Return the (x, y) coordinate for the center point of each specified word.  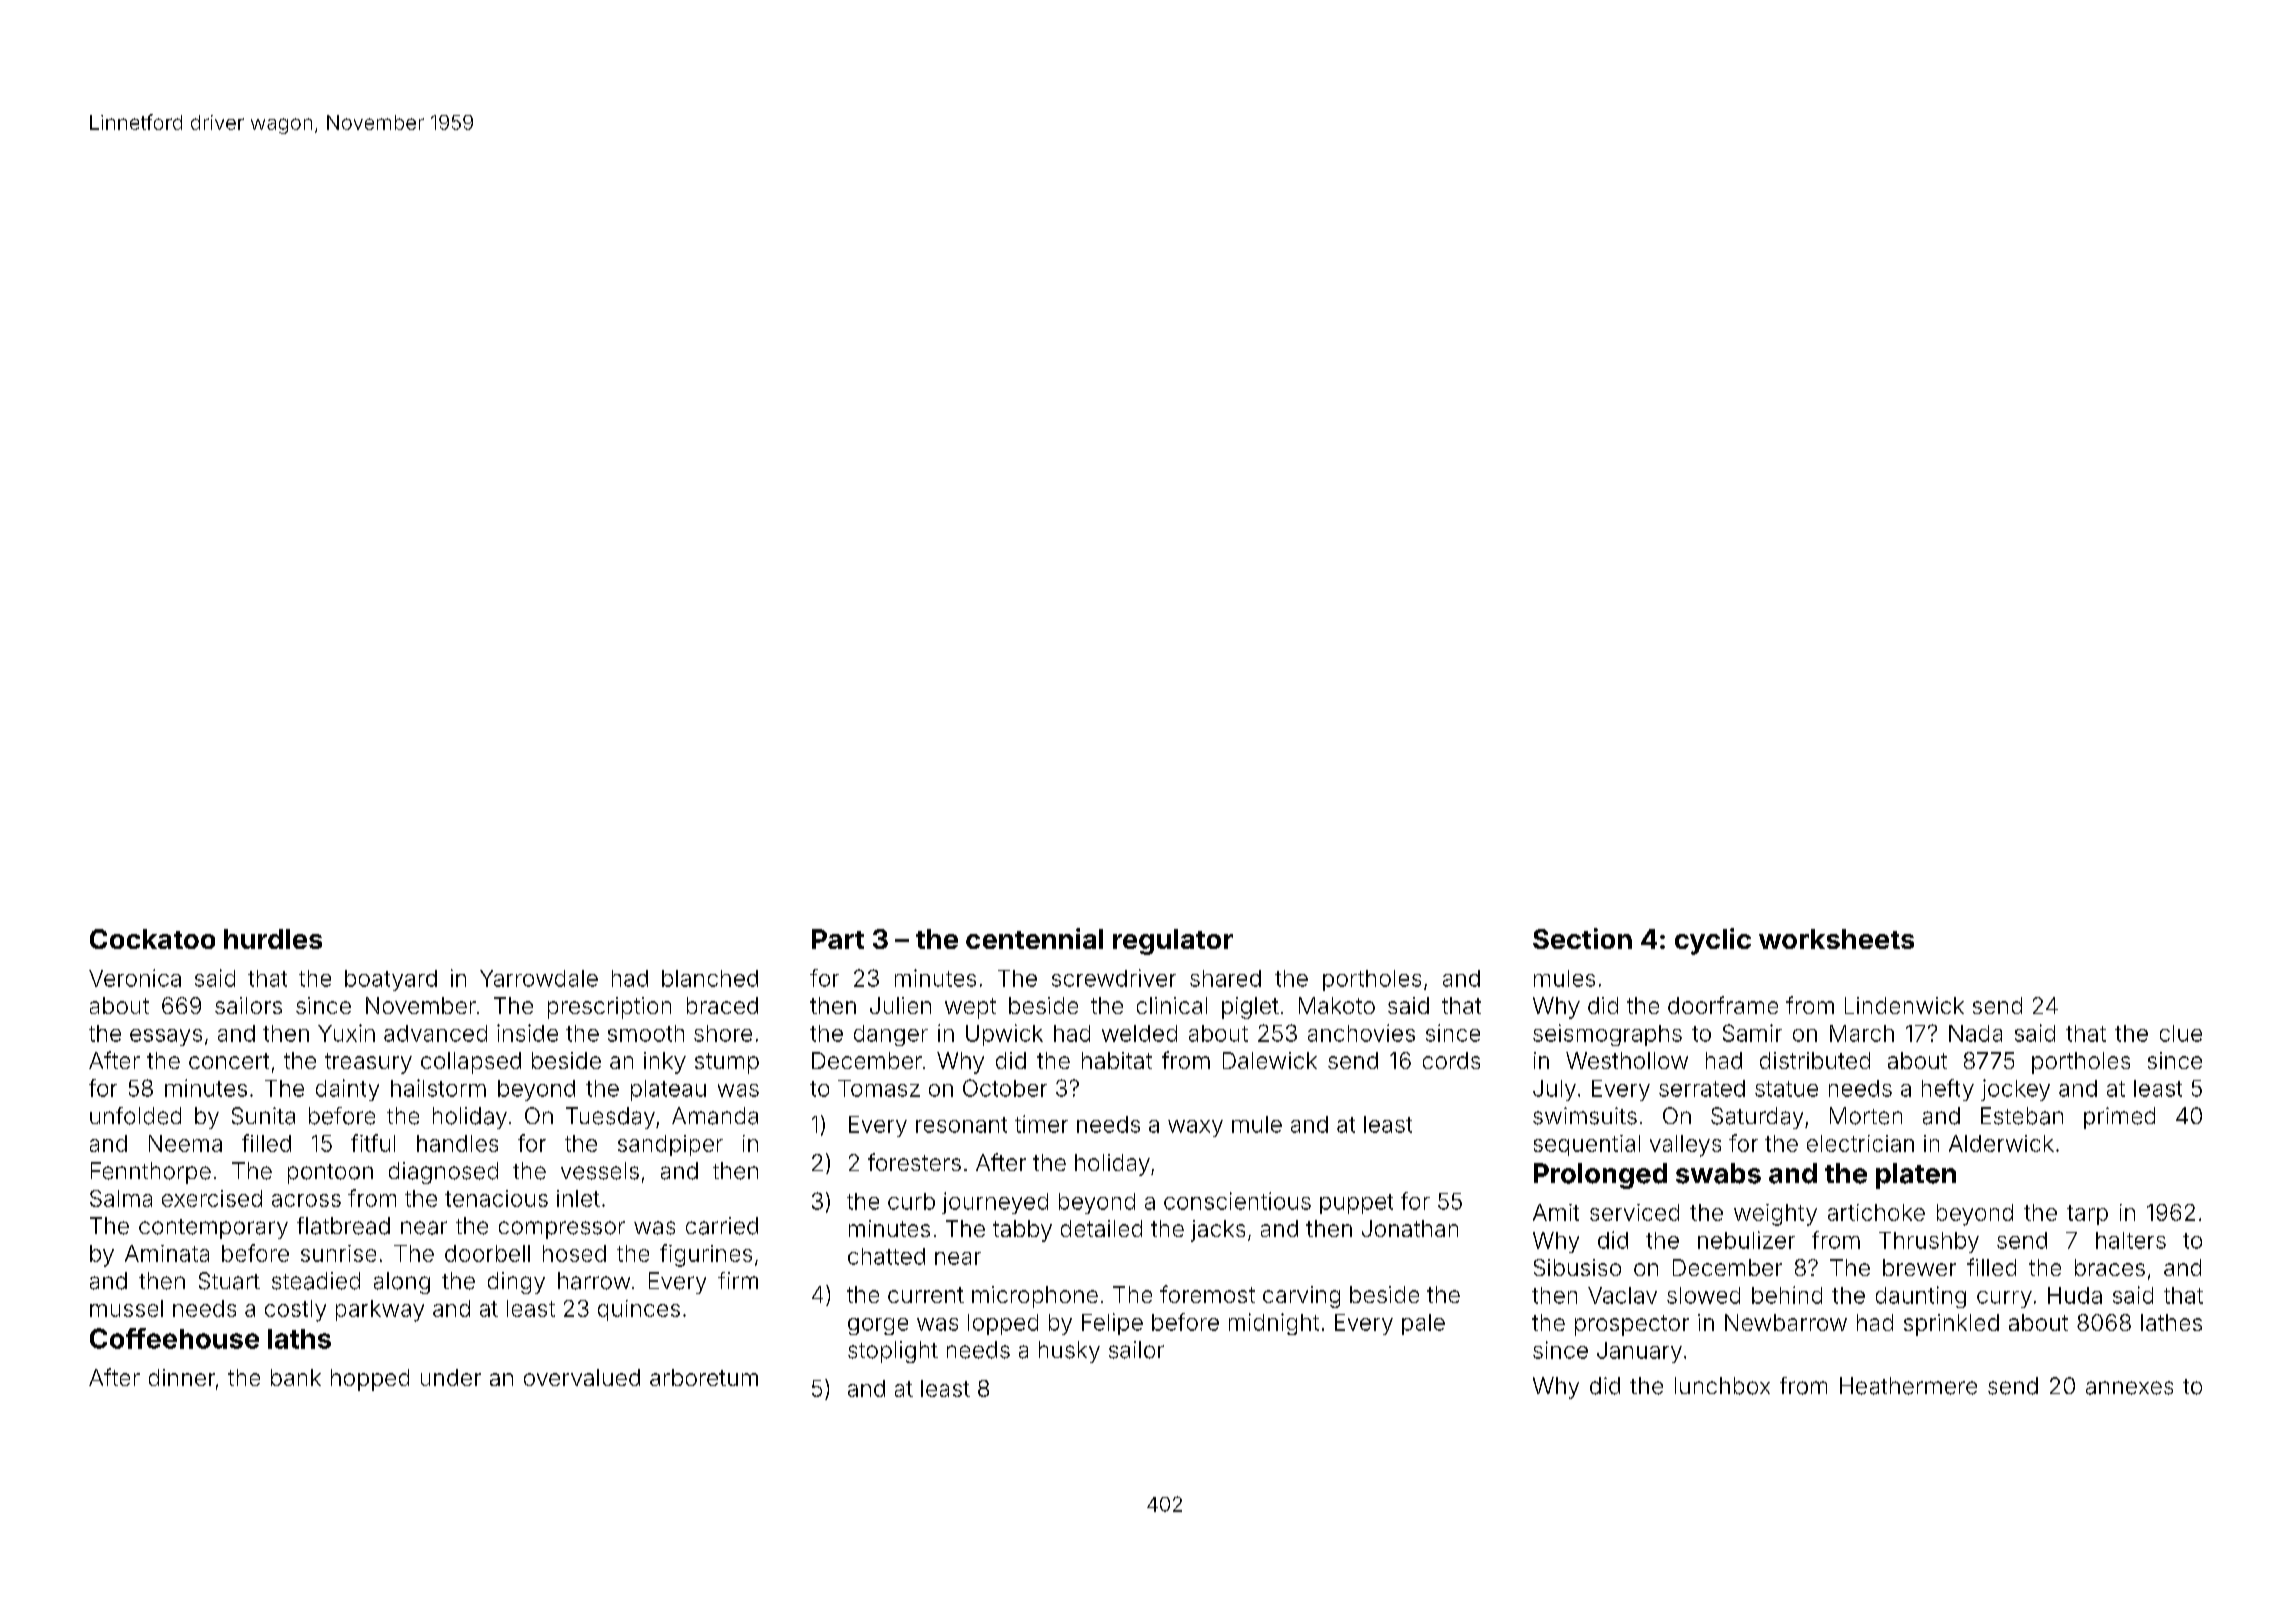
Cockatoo (152, 939)
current (926, 1295)
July (1554, 1090)
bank (296, 1377)
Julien (900, 1005)
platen (1916, 1176)
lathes (2171, 1322)
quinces (639, 1310)
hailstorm (438, 1088)
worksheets (1836, 939)
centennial (1034, 938)
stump (727, 1063)
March (1862, 1033)
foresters (914, 1162)
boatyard (391, 980)
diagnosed (443, 1173)
